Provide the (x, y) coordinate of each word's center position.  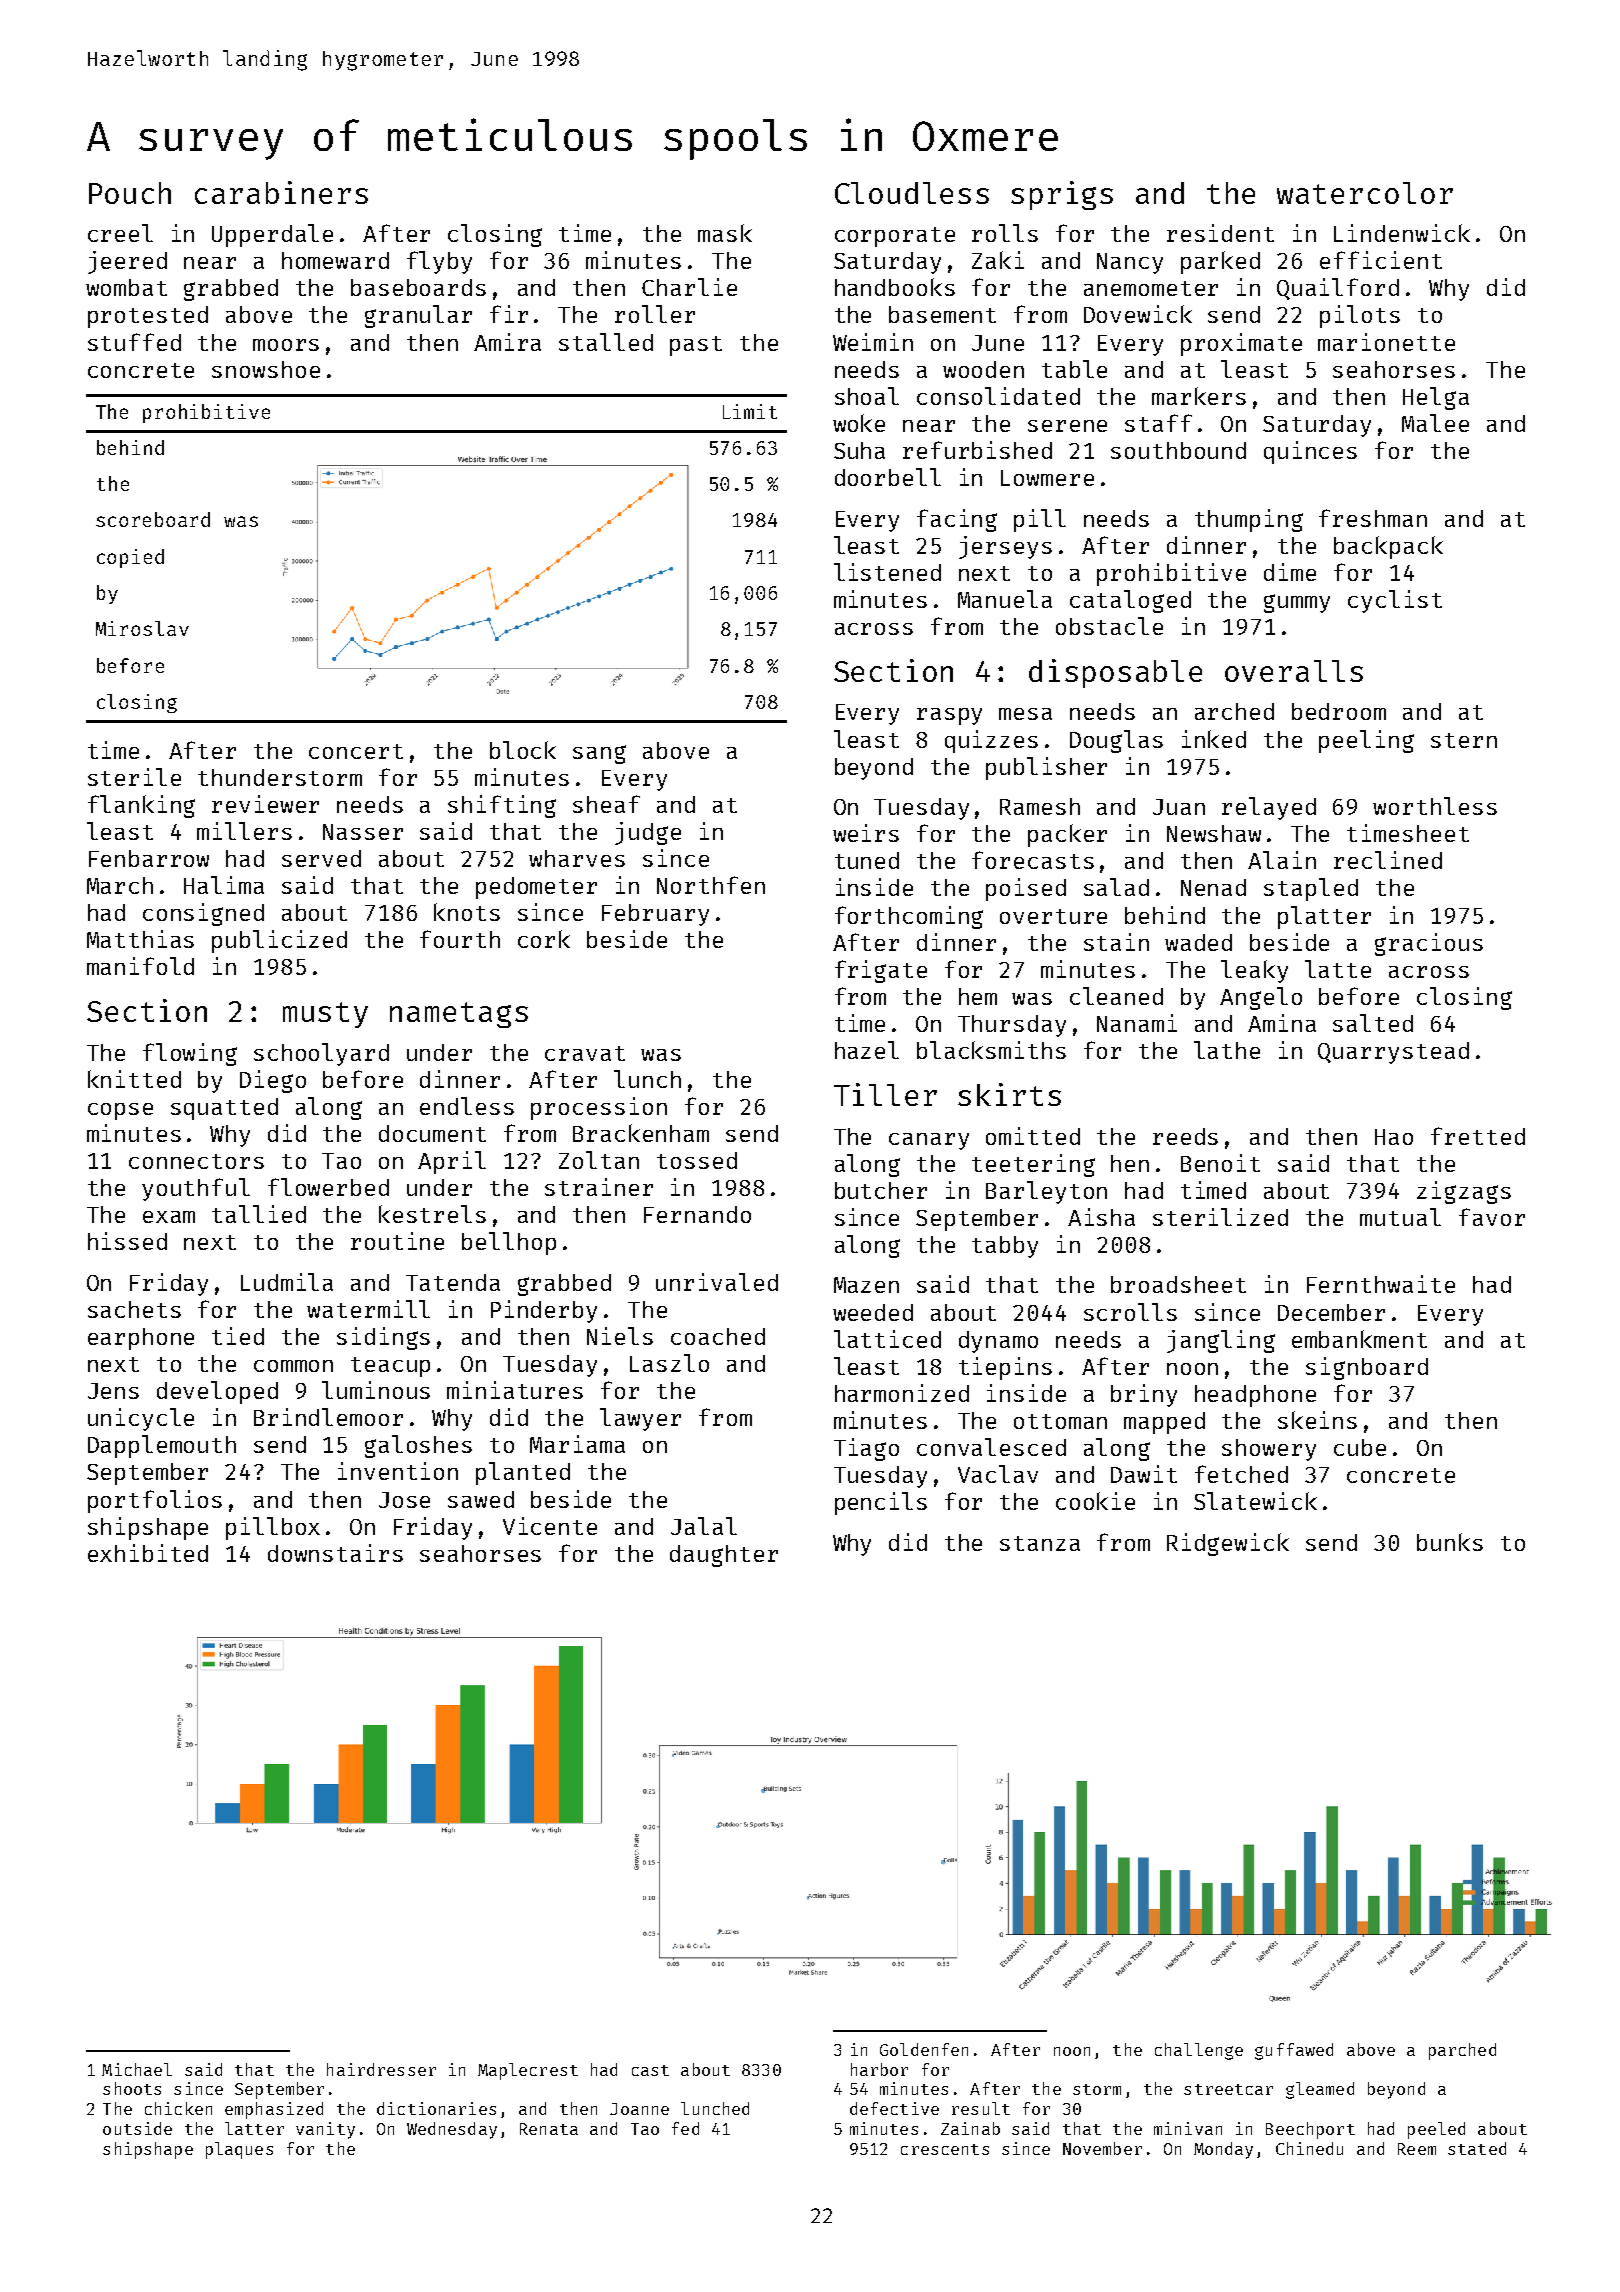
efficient (1381, 260)
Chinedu (1309, 2148)
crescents (945, 2149)
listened (887, 572)
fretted (1478, 1136)
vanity (325, 2130)
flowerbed (328, 1187)
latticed (887, 1339)
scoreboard (153, 519)
